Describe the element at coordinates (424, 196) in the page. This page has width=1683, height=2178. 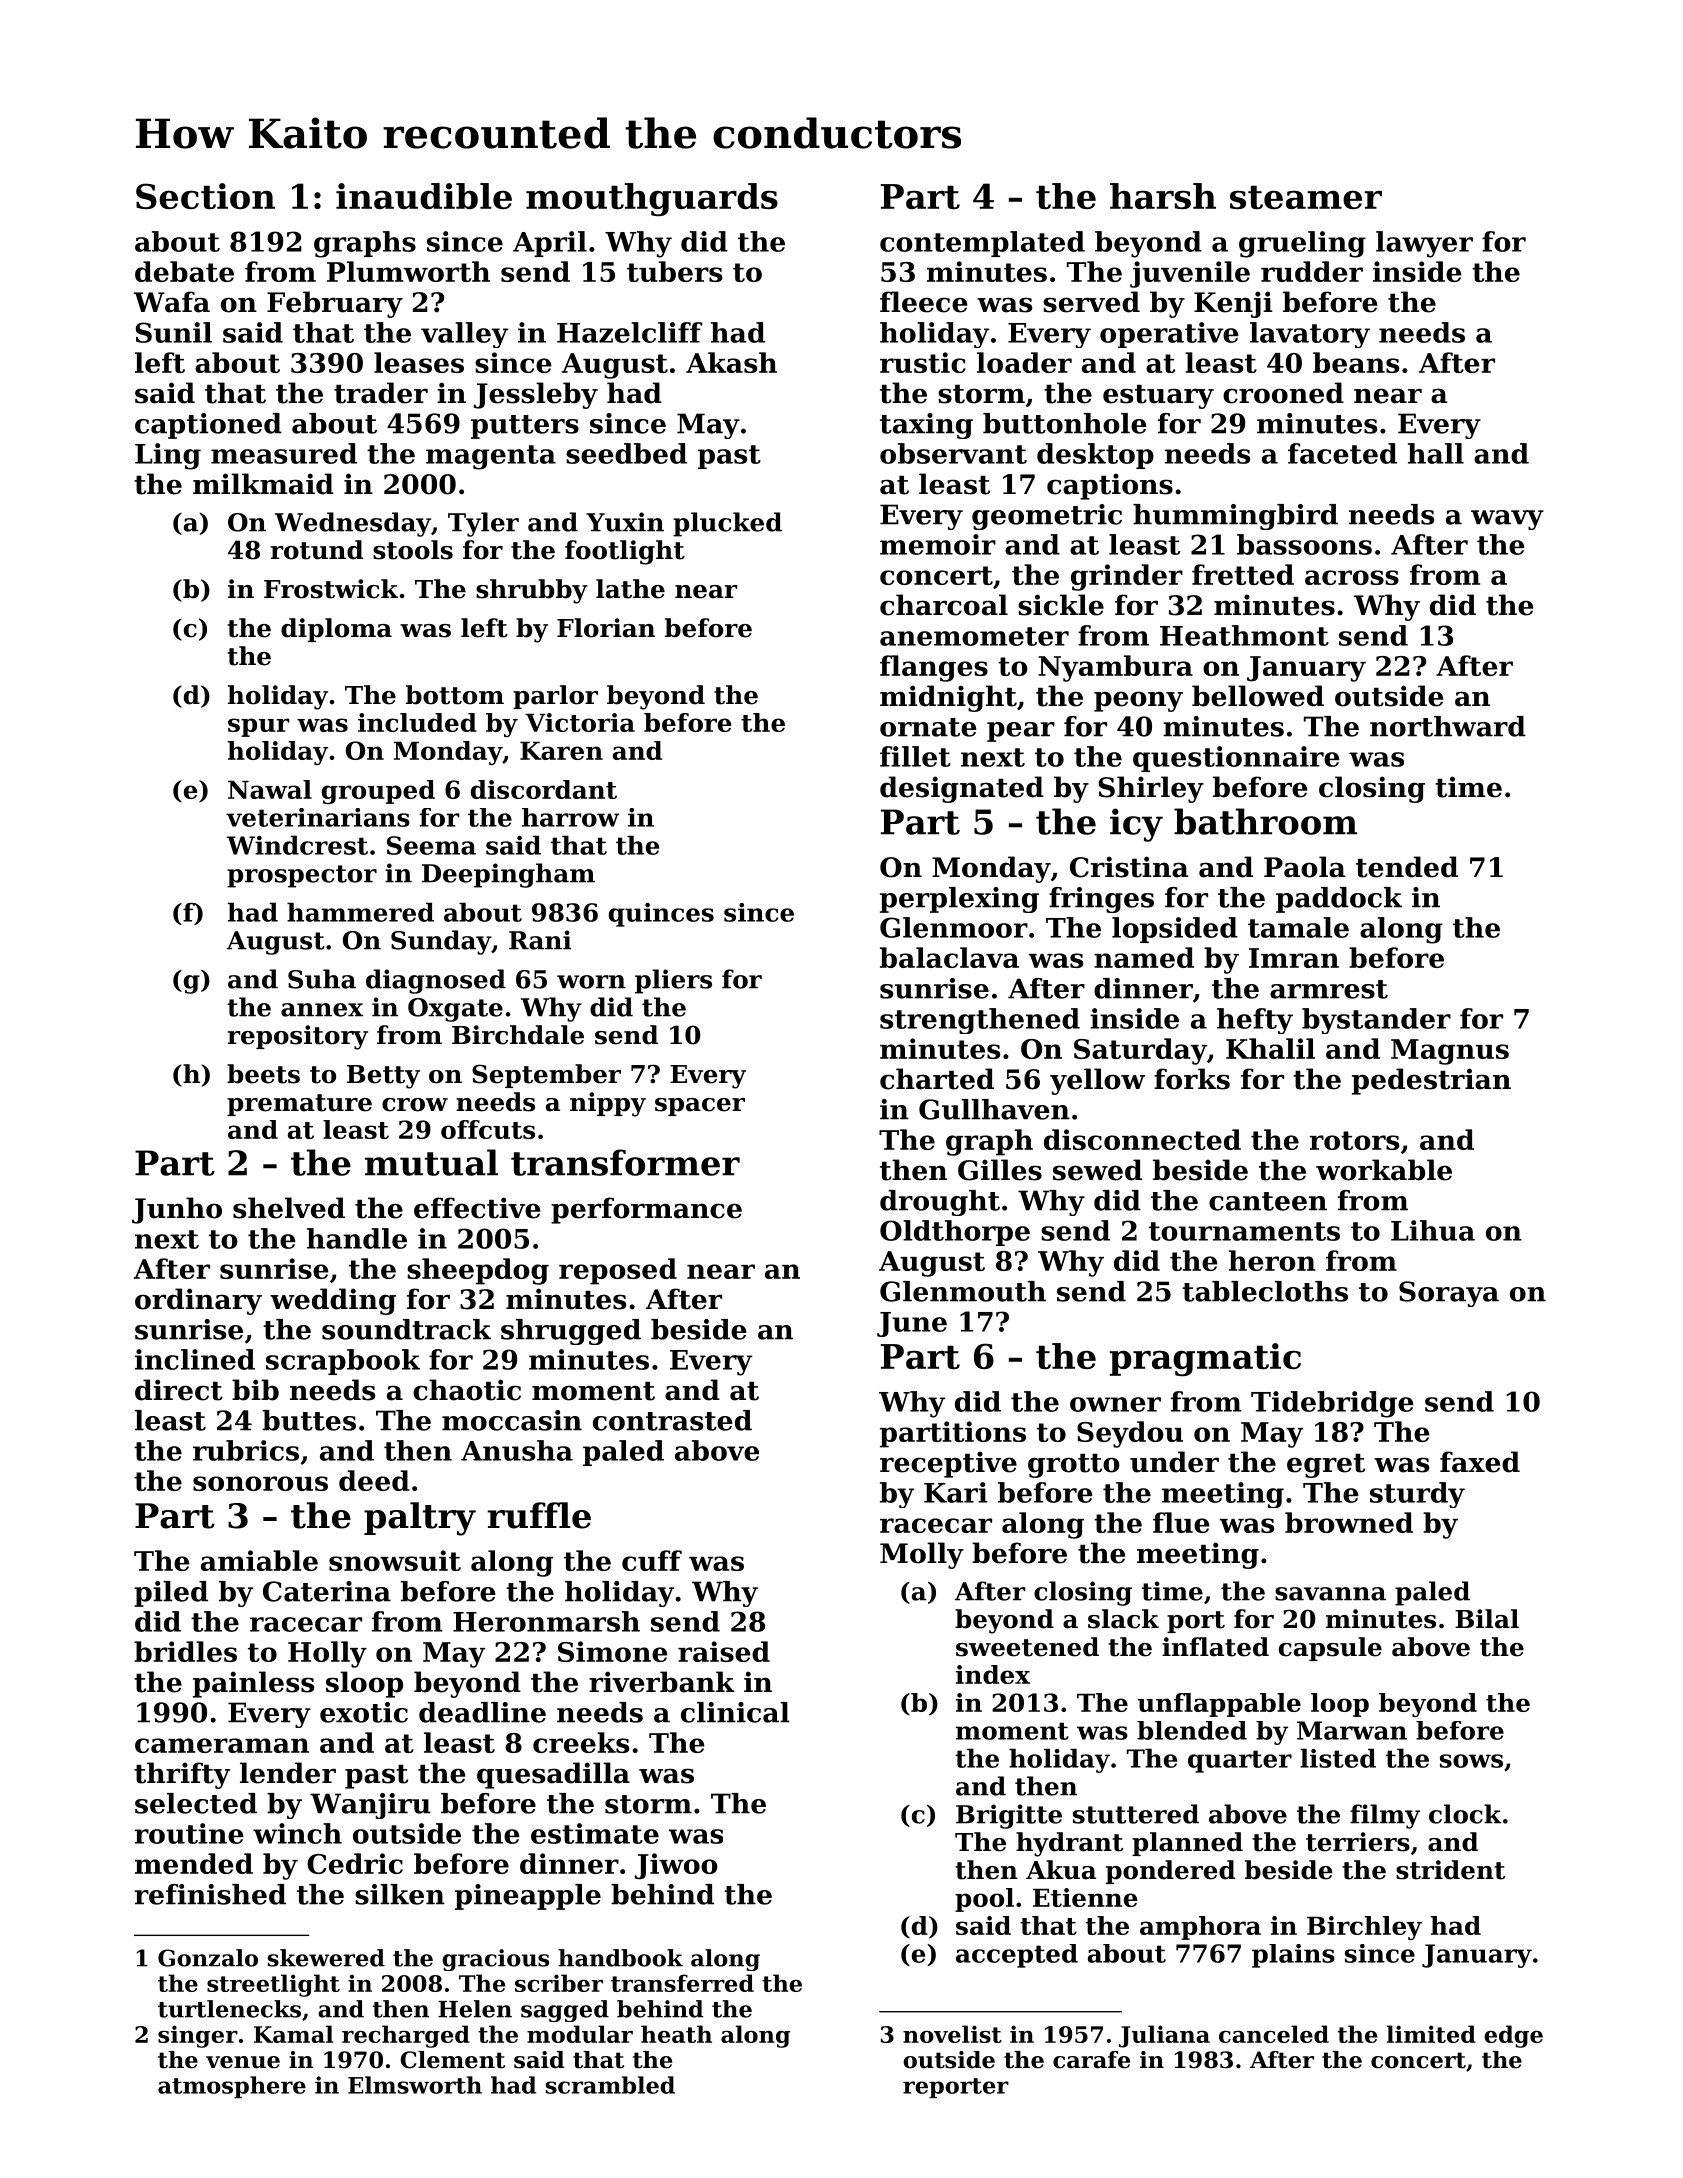
I see `inaudible` at that location.
